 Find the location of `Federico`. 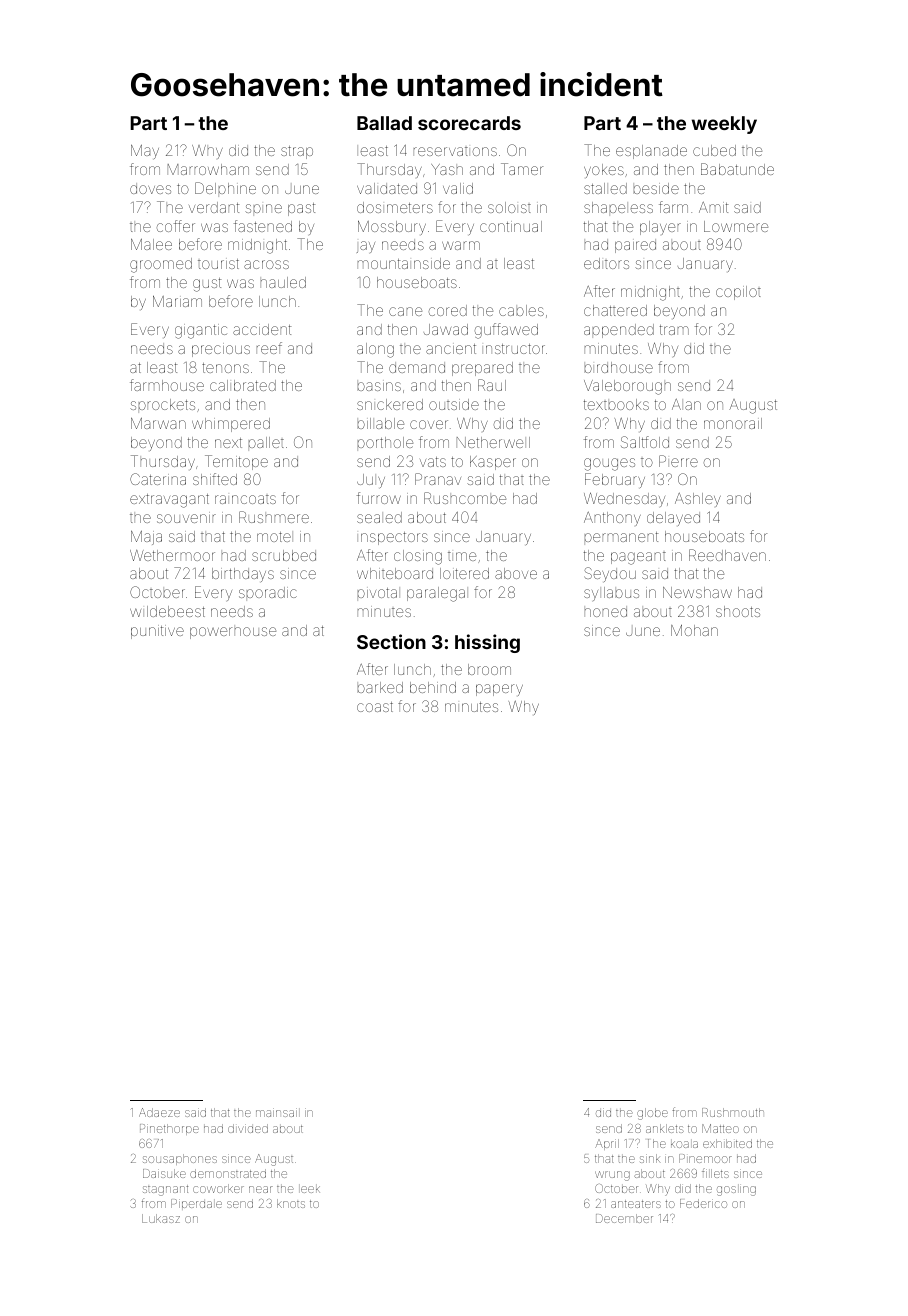

Federico is located at coordinates (703, 1203).
